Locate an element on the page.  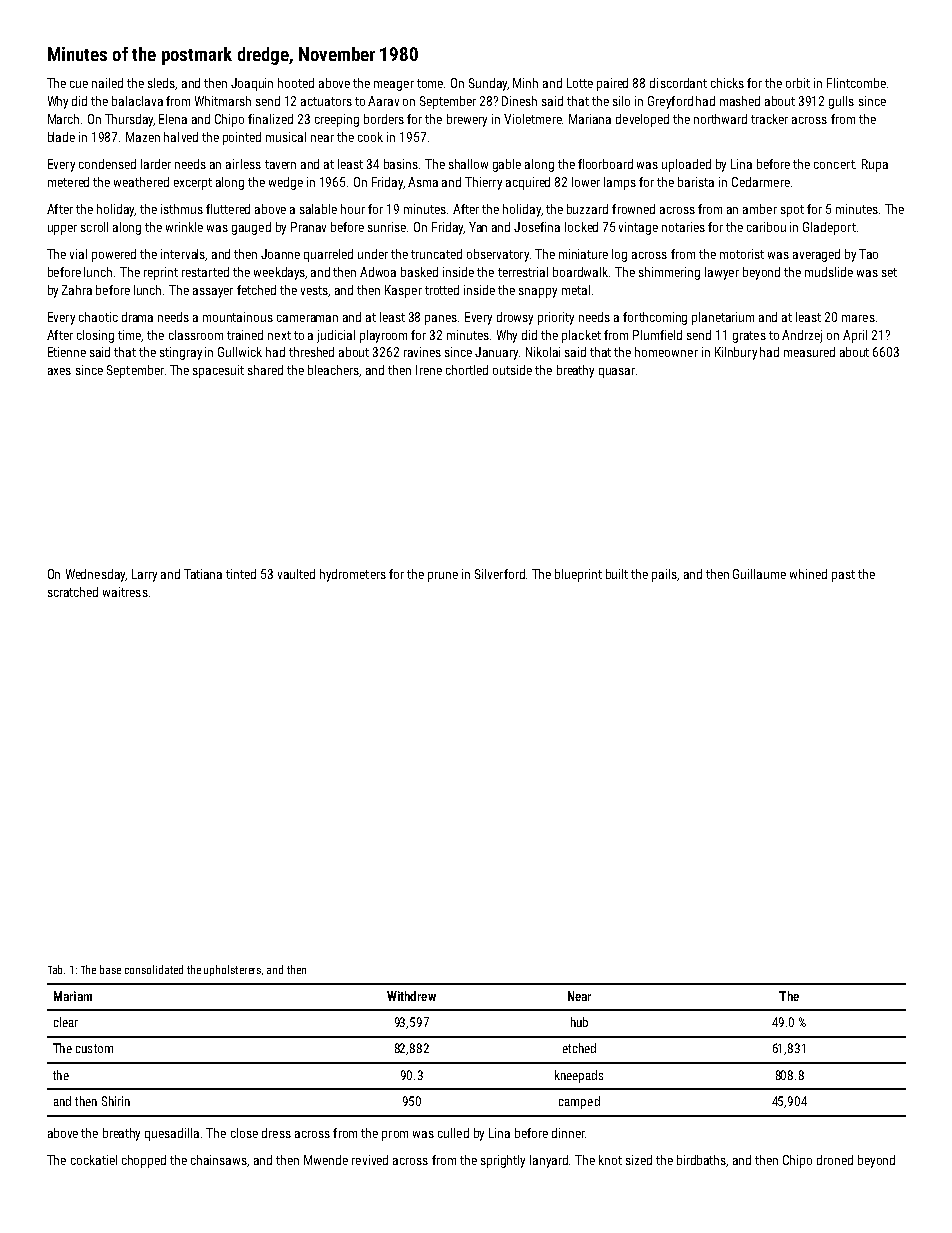
pails is located at coordinates (665, 575).
